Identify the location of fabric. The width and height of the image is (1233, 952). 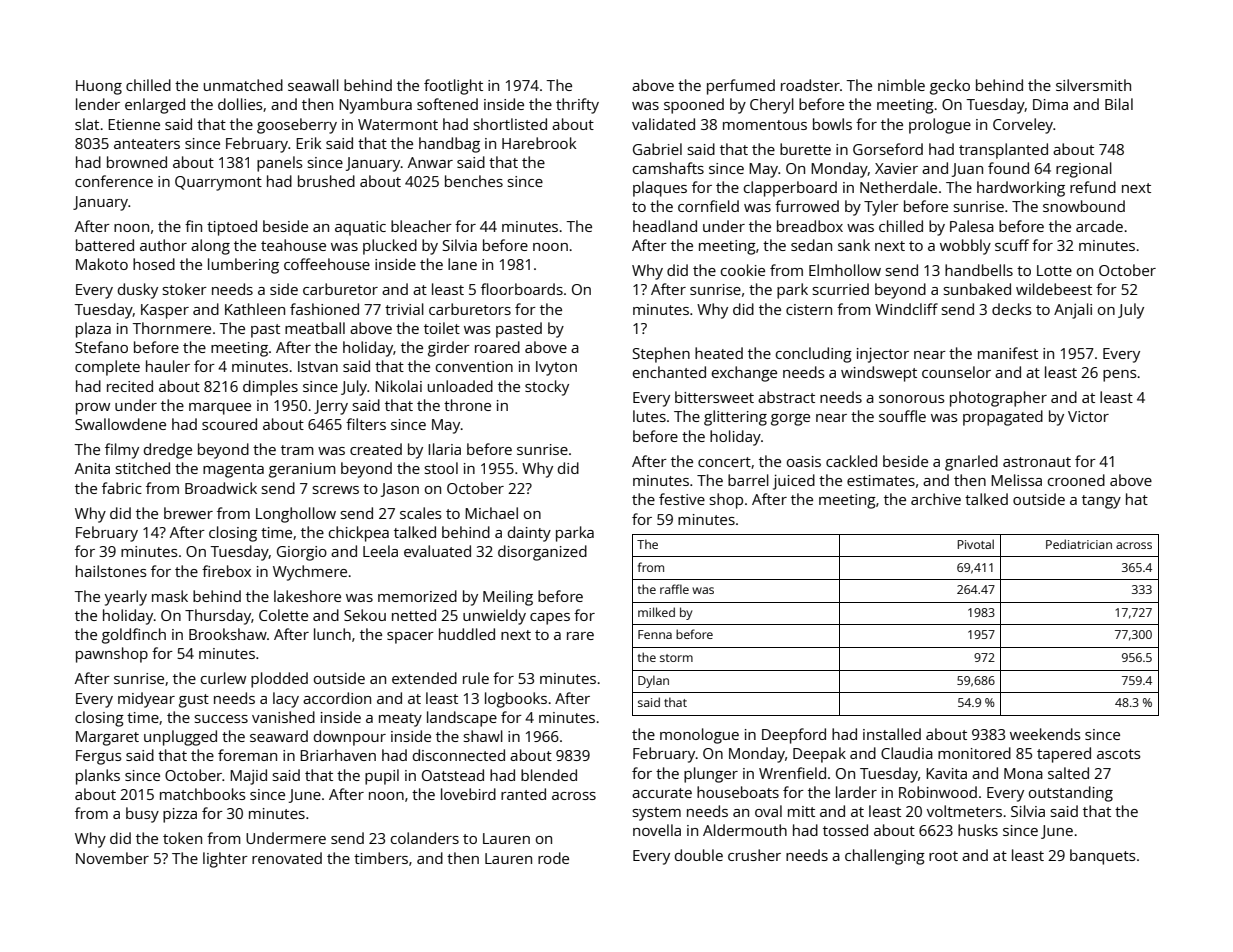
(122, 488).
